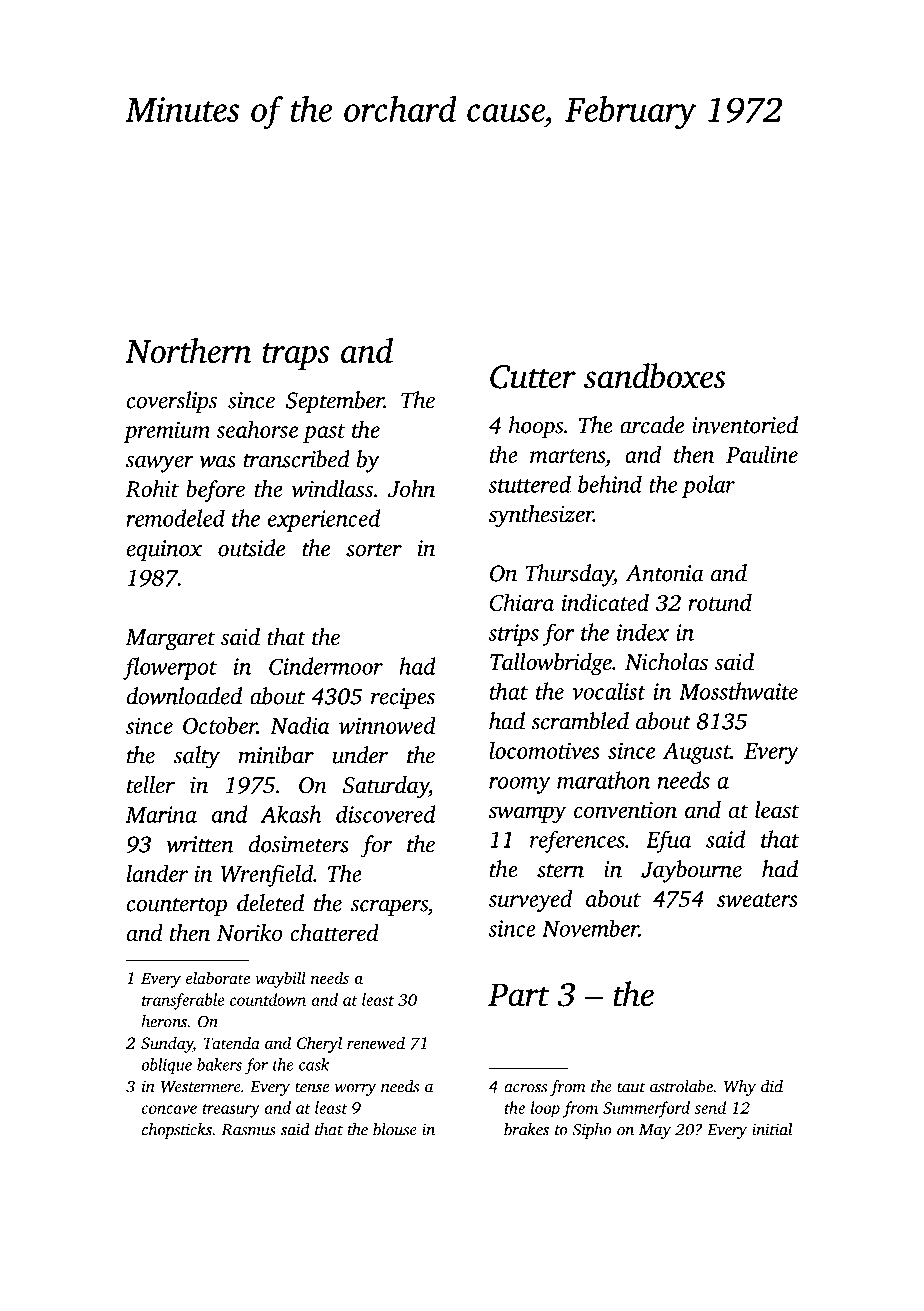 Image resolution: width=924 pixels, height=1311 pixels. Describe the element at coordinates (691, 871) in the screenshot. I see `Jaybourne` at that location.
